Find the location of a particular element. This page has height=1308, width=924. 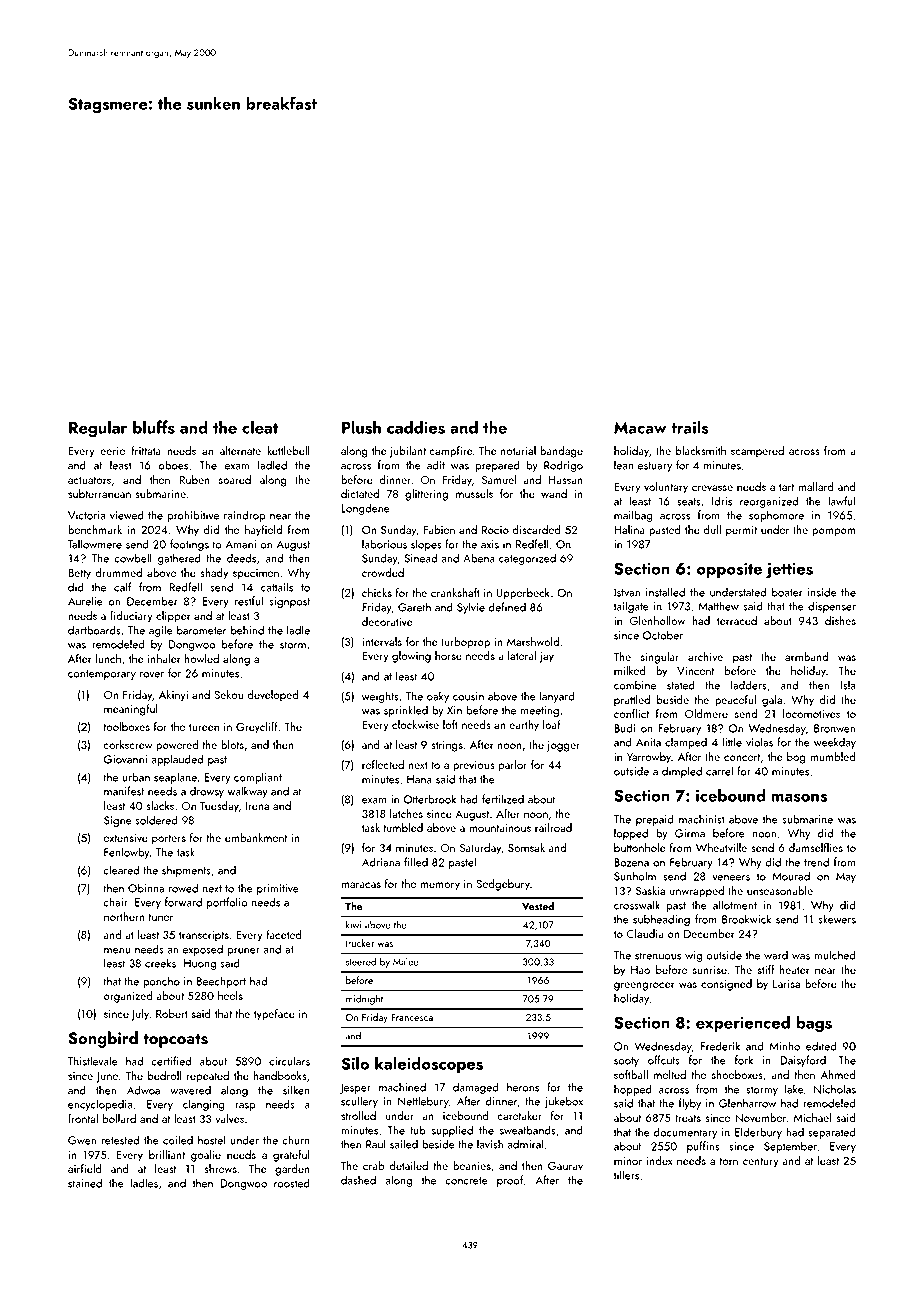

Malee is located at coordinates (405, 962).
